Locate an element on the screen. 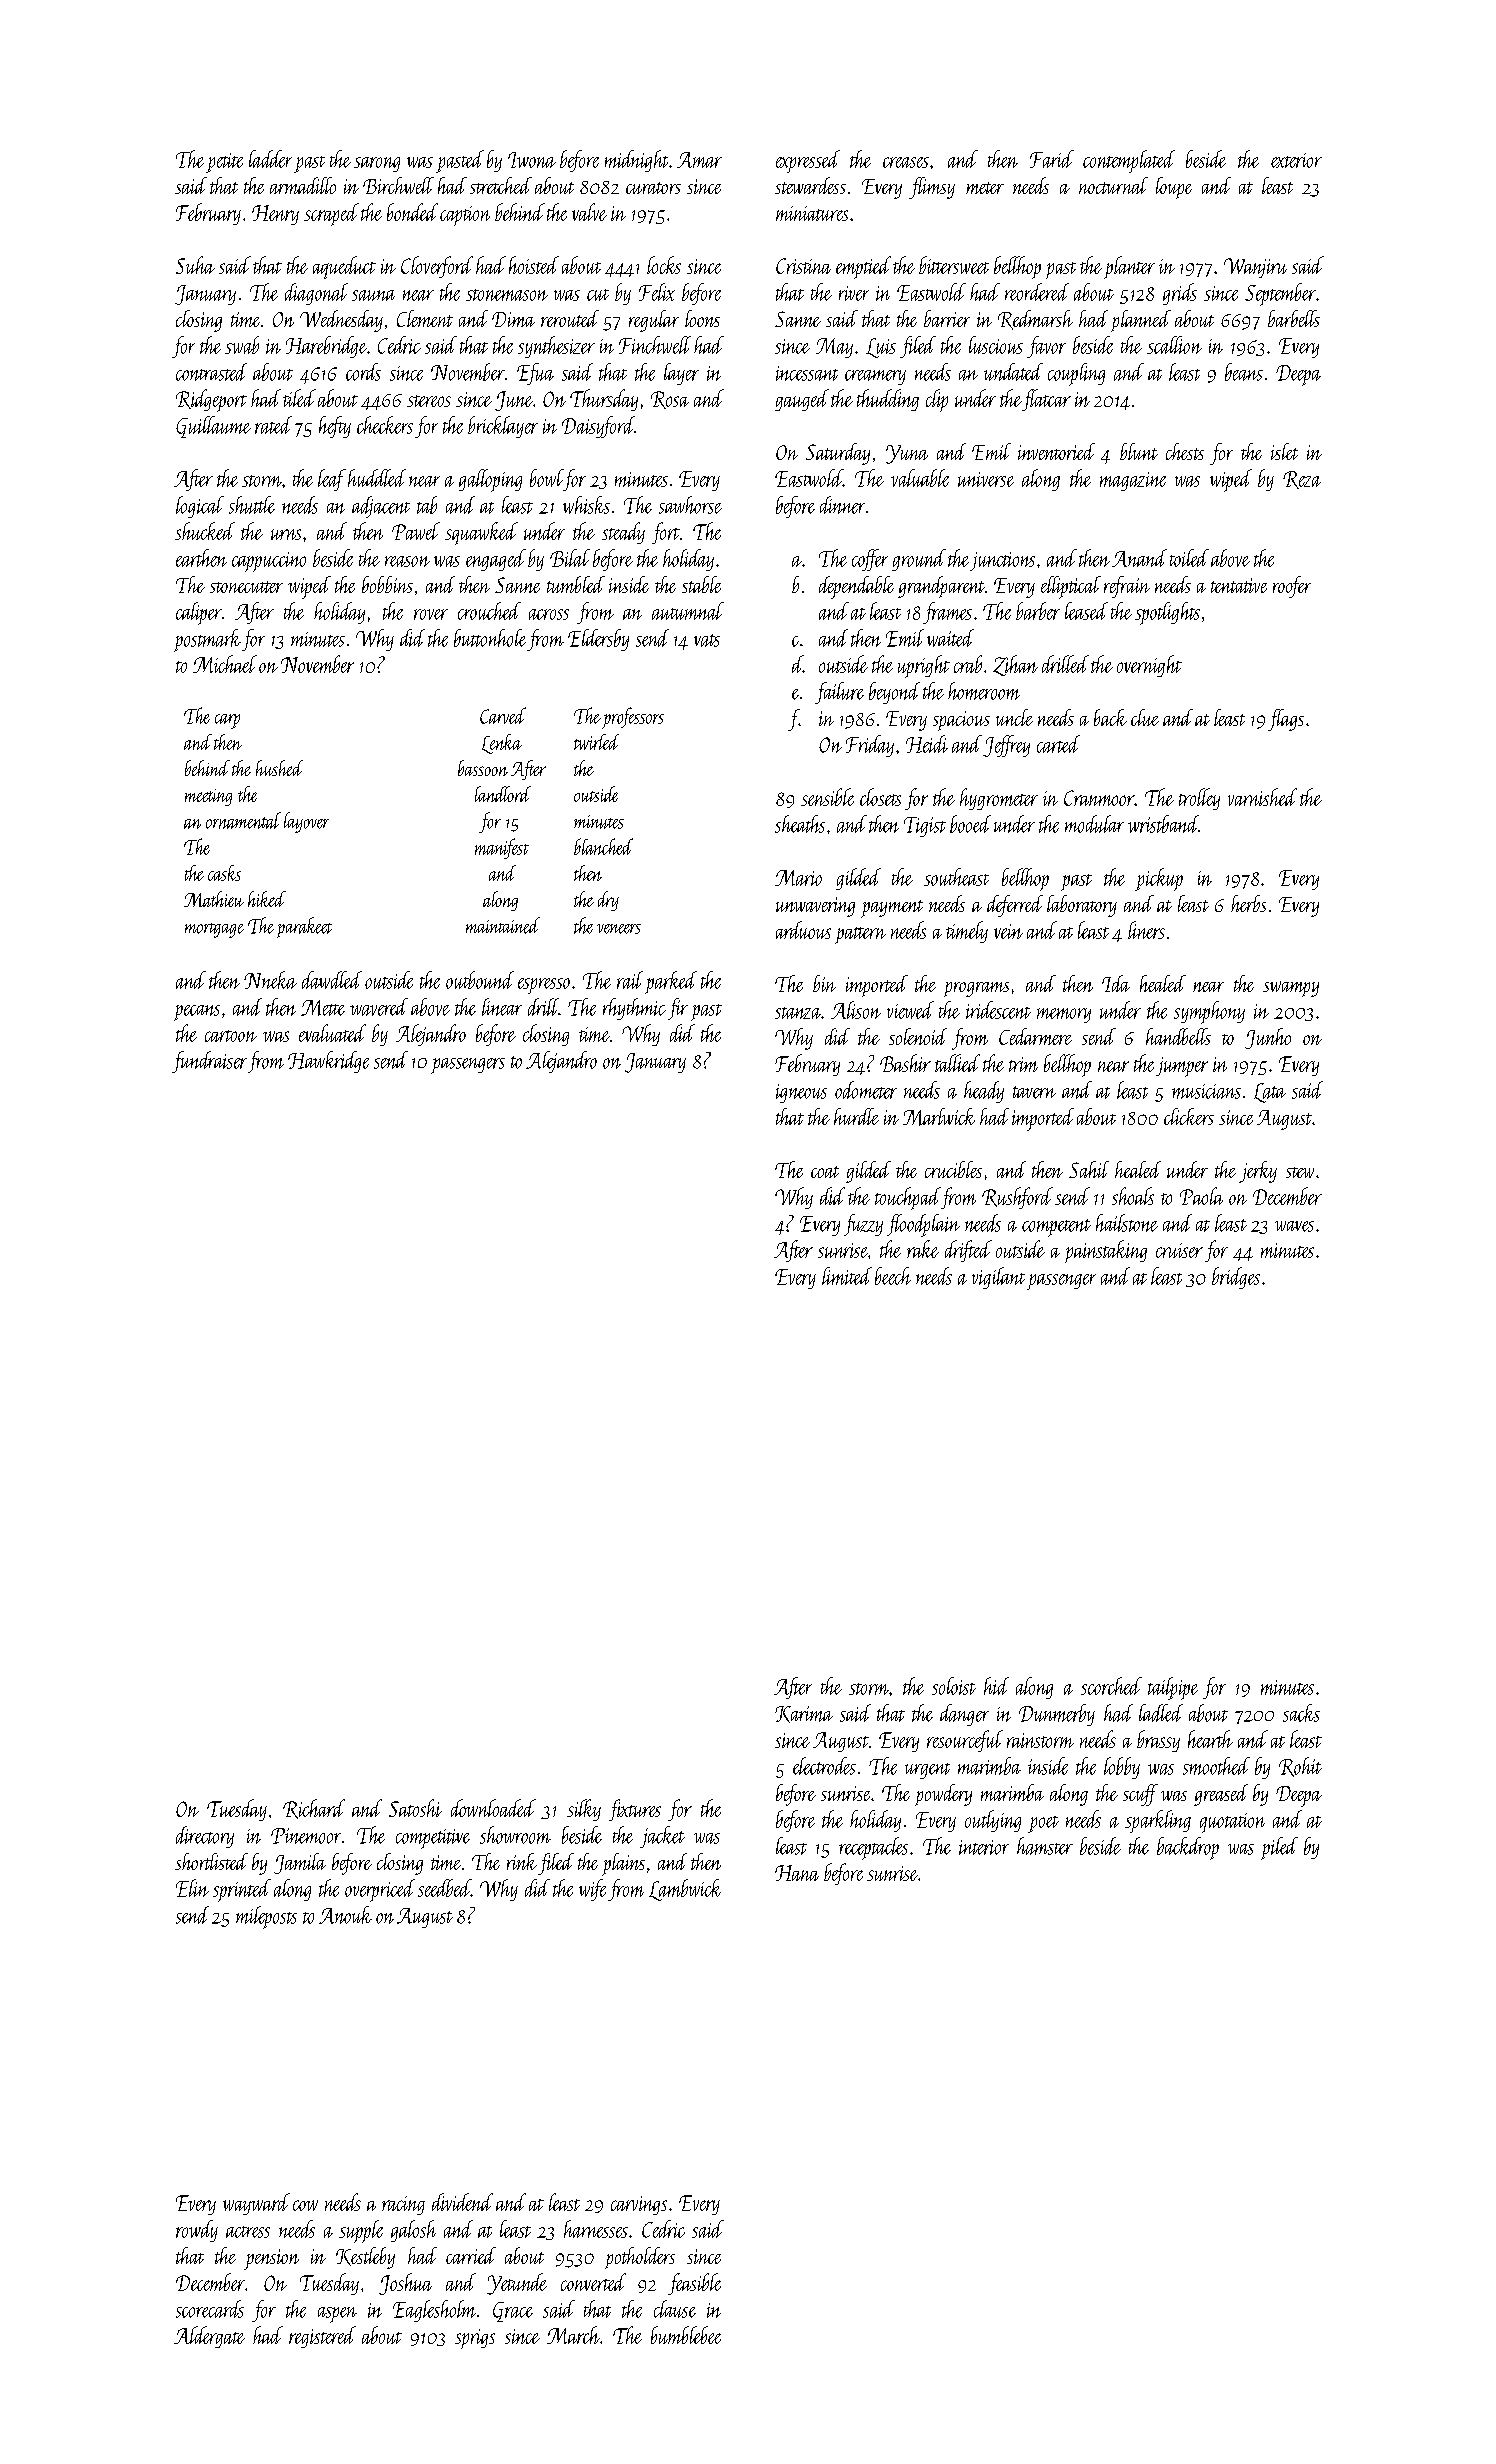 The width and height of the screenshot is (1496, 2464). petite is located at coordinates (224, 163).
